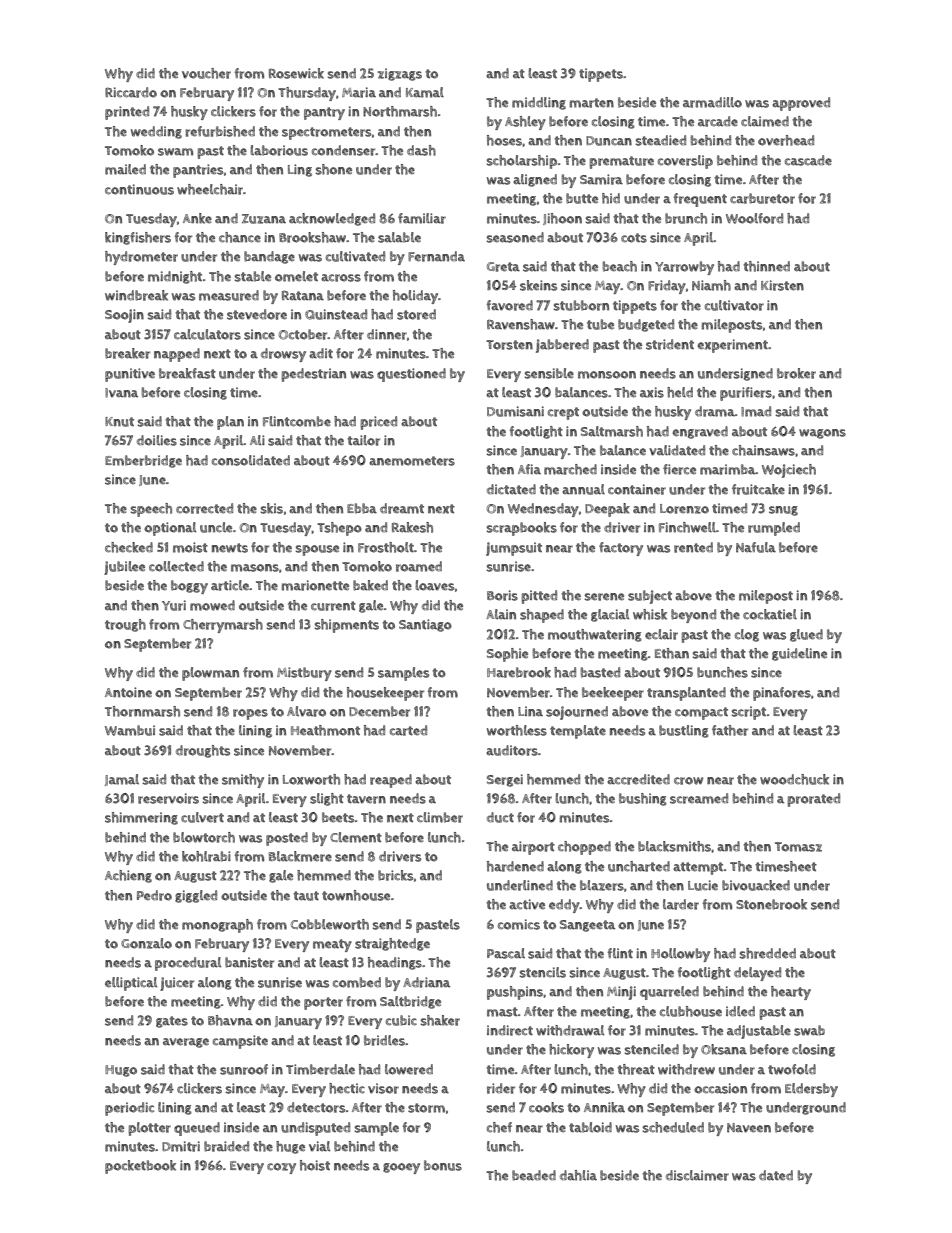 This screenshot has height=1233, width=952. What do you see at coordinates (223, 626) in the screenshot?
I see `Cherrymarsh` at bounding box center [223, 626].
